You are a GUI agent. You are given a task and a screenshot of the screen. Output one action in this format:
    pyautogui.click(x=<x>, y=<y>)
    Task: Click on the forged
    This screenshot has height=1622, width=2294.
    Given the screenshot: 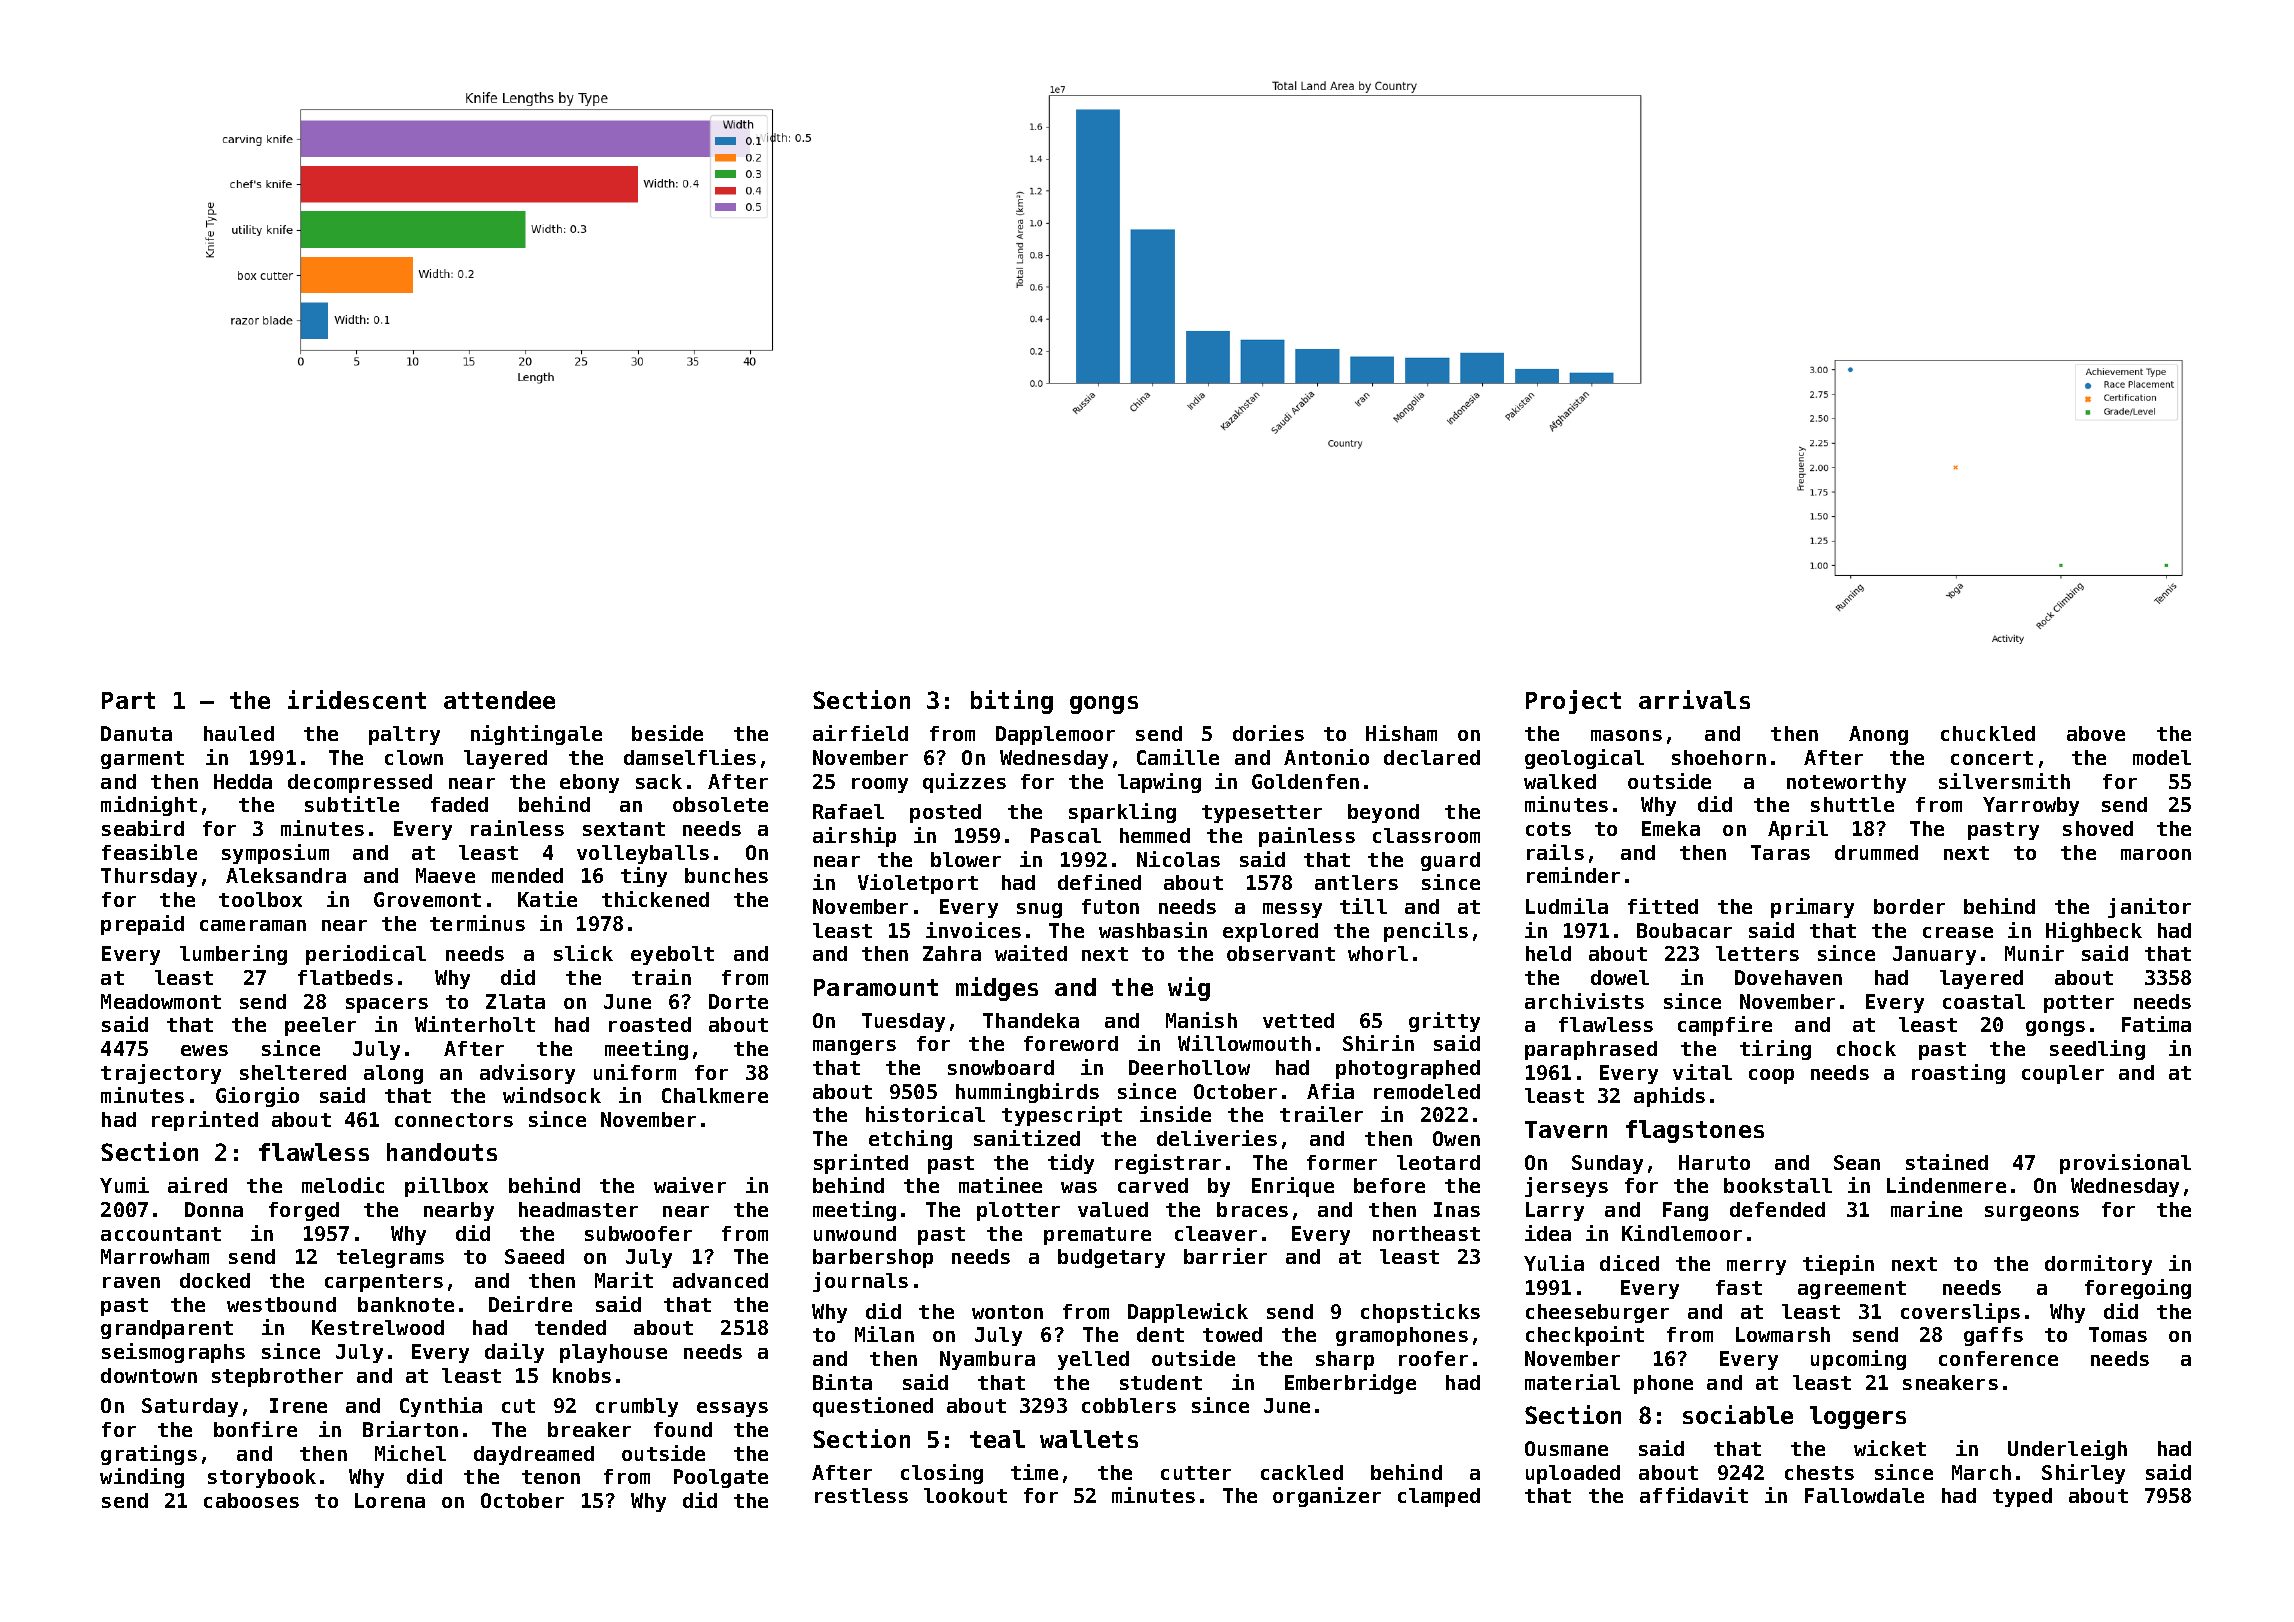 What is the action you would take?
    pyautogui.click(x=304, y=1211)
